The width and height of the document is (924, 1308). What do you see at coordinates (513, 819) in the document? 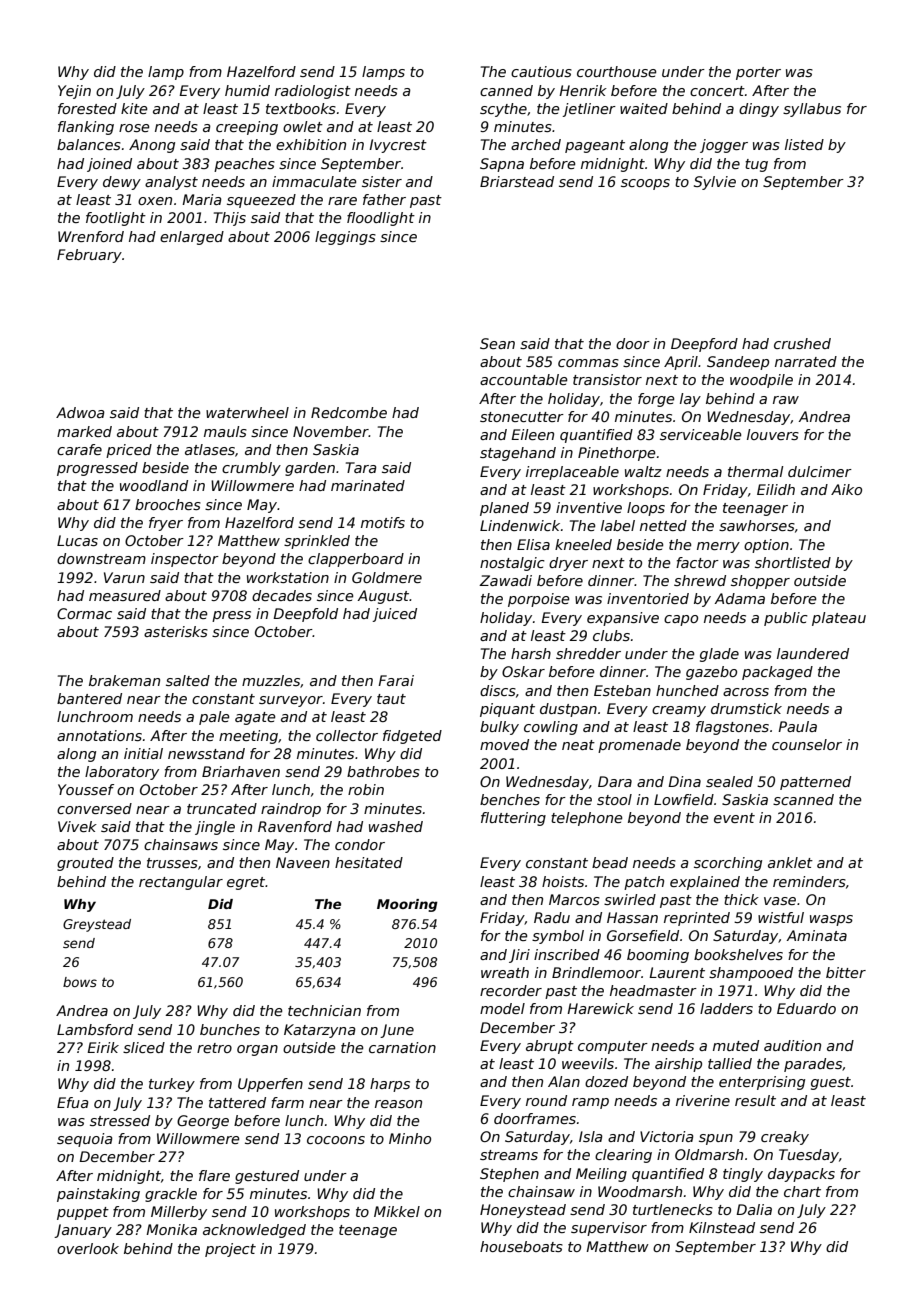
I see `fluttering` at bounding box center [513, 819].
